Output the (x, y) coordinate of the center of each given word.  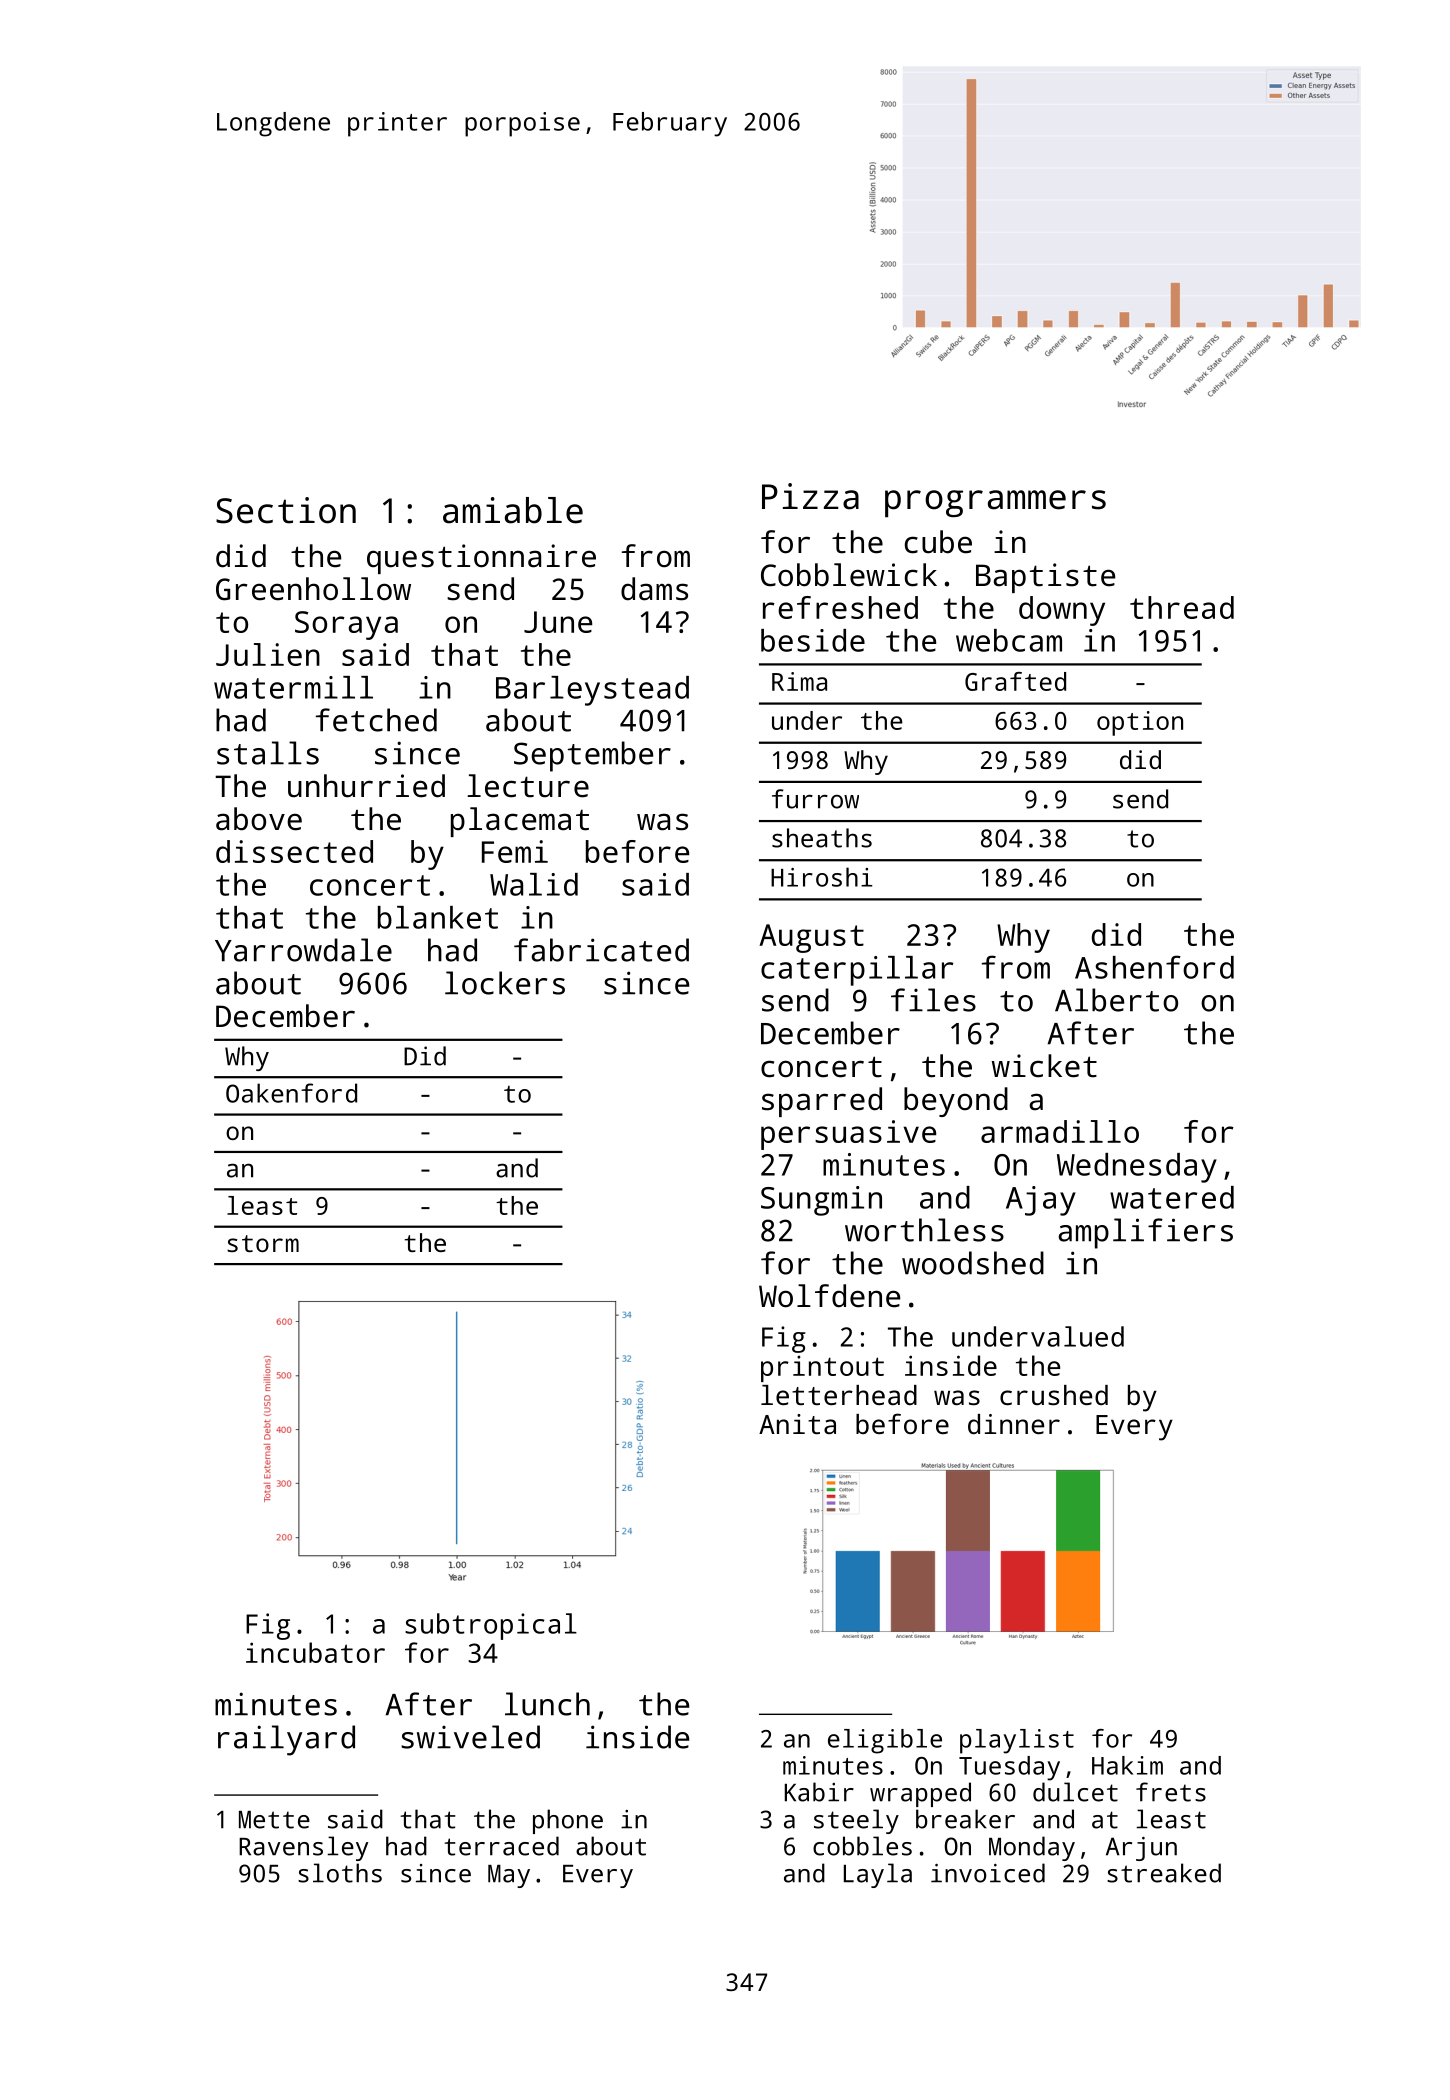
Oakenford (291, 1093)
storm (263, 1243)
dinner (1014, 1424)
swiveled (470, 1737)
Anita (797, 1424)
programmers (995, 504)
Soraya (346, 625)
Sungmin (821, 1201)
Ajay (1041, 1201)
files (933, 1000)
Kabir (819, 1792)
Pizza (810, 496)
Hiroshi (821, 877)
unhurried (366, 786)
